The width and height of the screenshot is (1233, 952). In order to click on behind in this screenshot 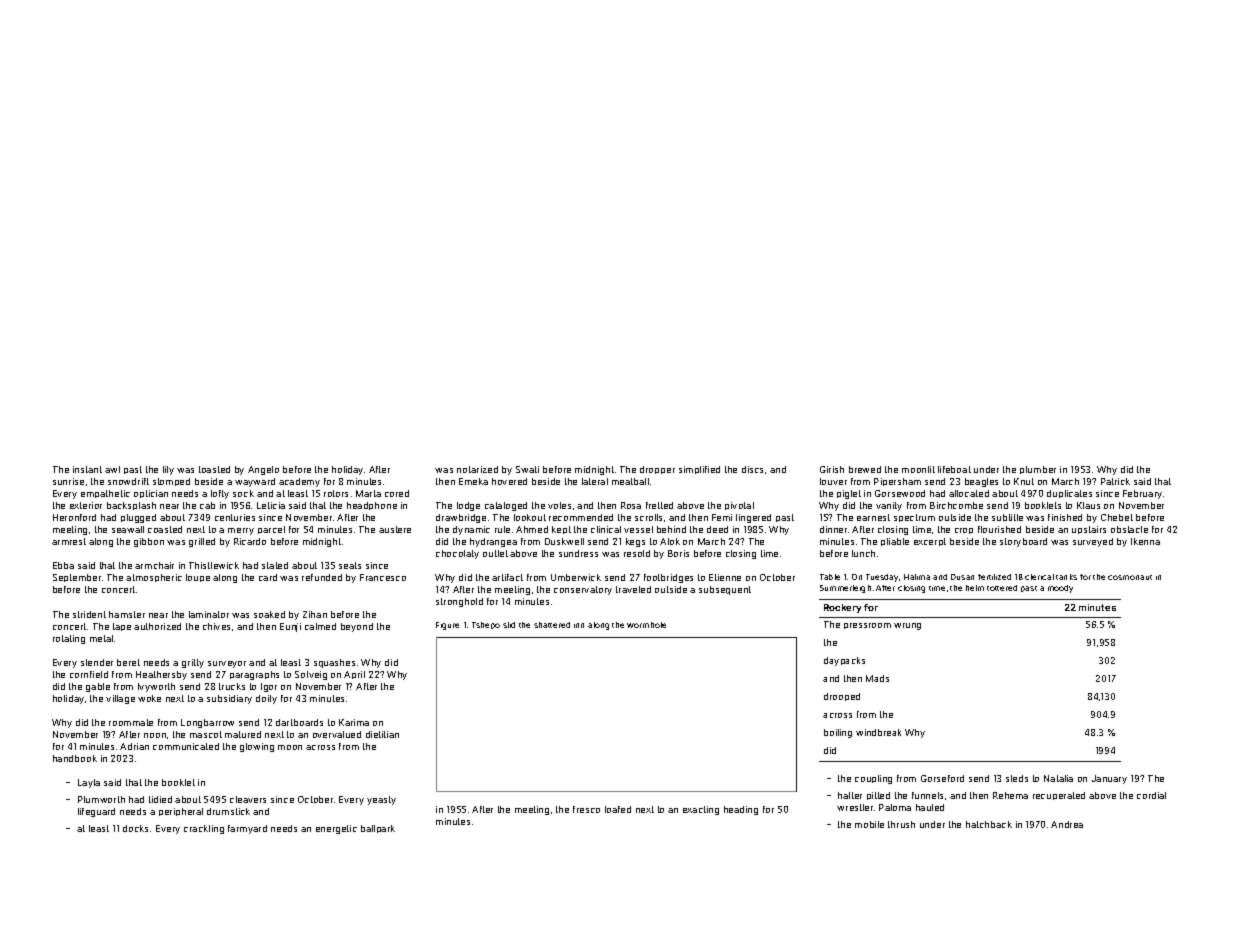, I will do `click(671, 529)`.
